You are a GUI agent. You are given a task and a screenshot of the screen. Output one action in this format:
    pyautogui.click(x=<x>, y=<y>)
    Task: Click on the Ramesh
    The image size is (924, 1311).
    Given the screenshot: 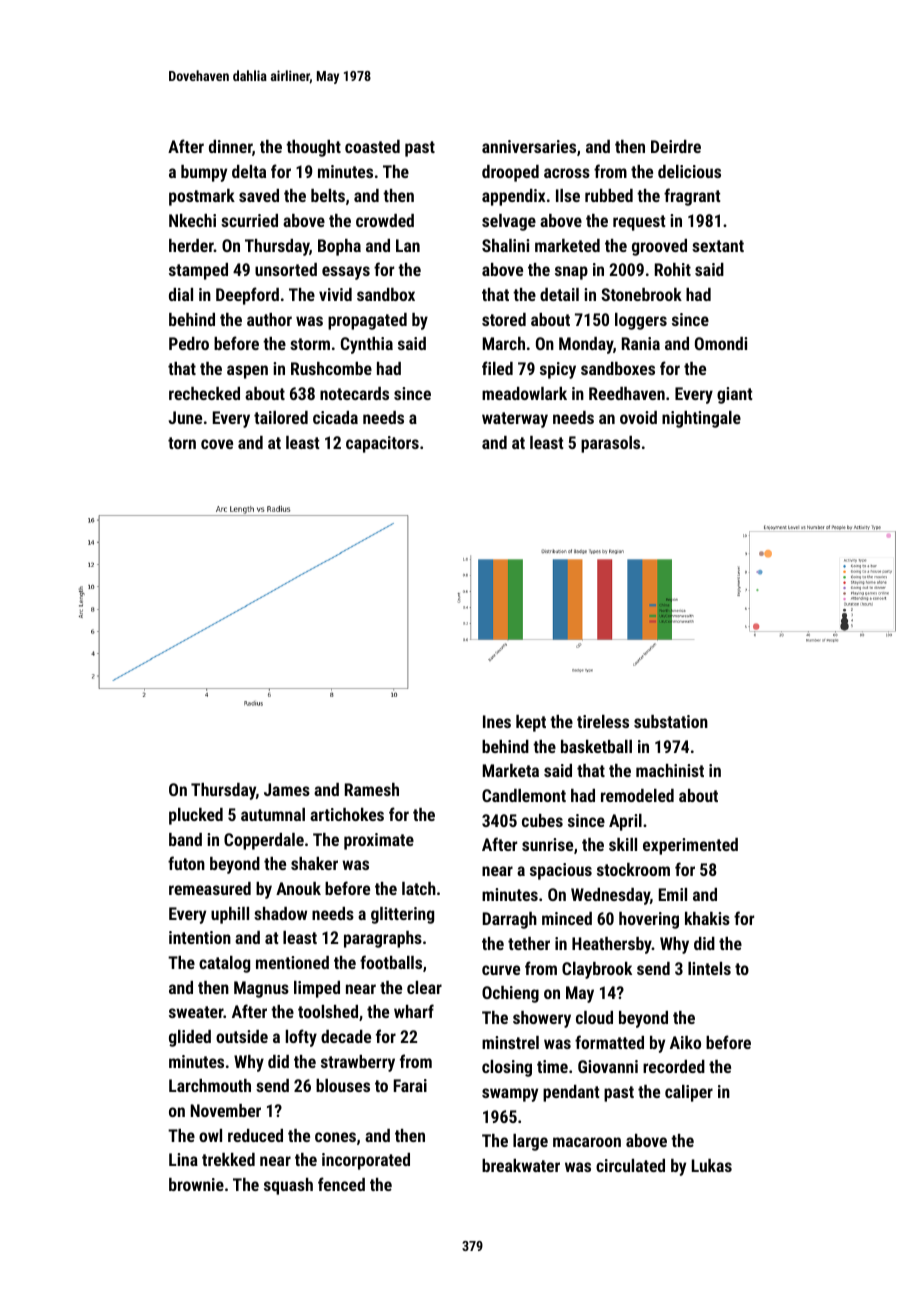 What is the action you would take?
    pyautogui.click(x=372, y=789)
